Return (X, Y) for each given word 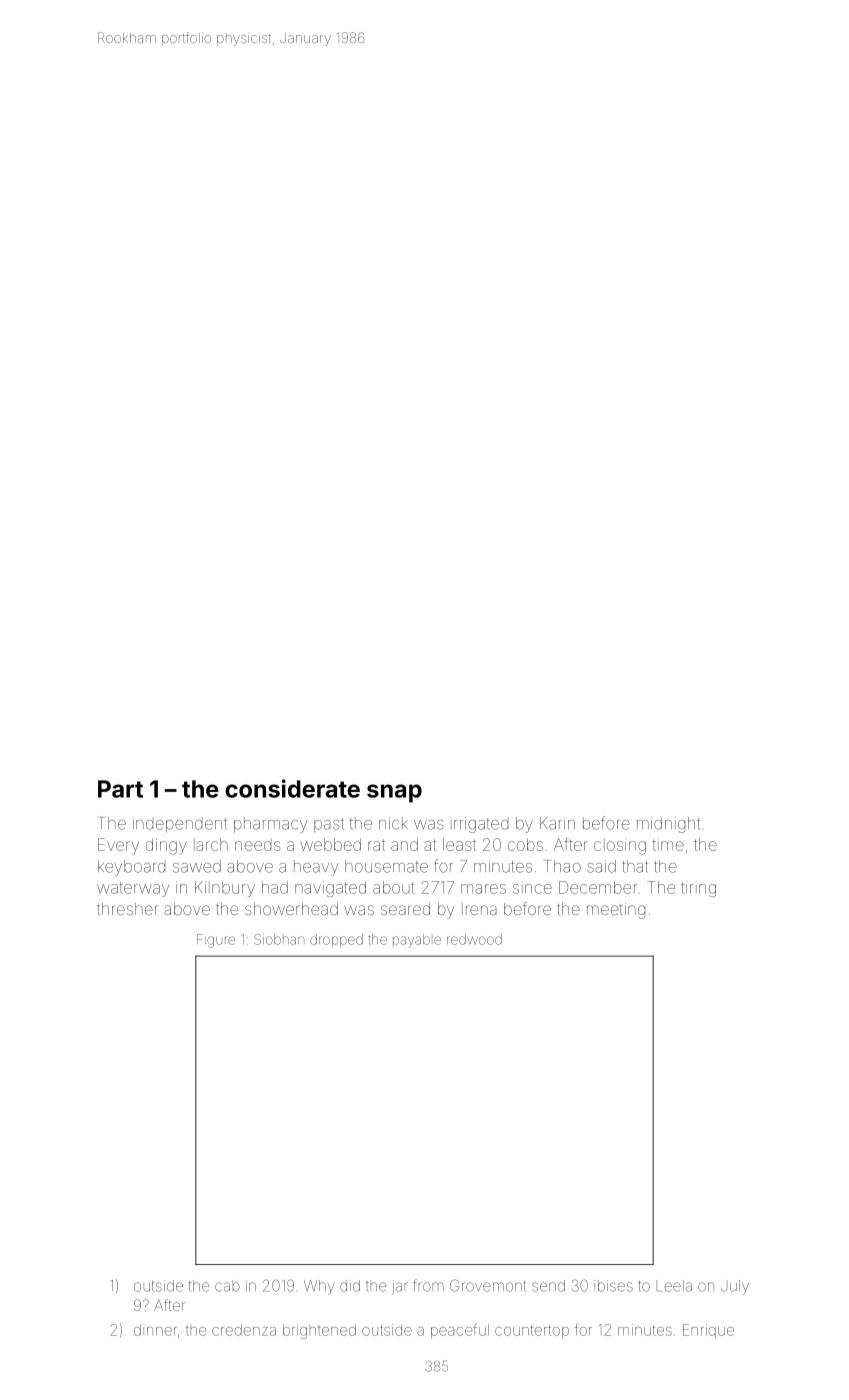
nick (393, 823)
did (350, 1286)
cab (227, 1287)
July (735, 1287)
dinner (155, 1330)
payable (417, 941)
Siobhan (279, 939)
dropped (336, 940)
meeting (616, 911)
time (668, 845)
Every (118, 846)
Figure (216, 941)
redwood (474, 939)
